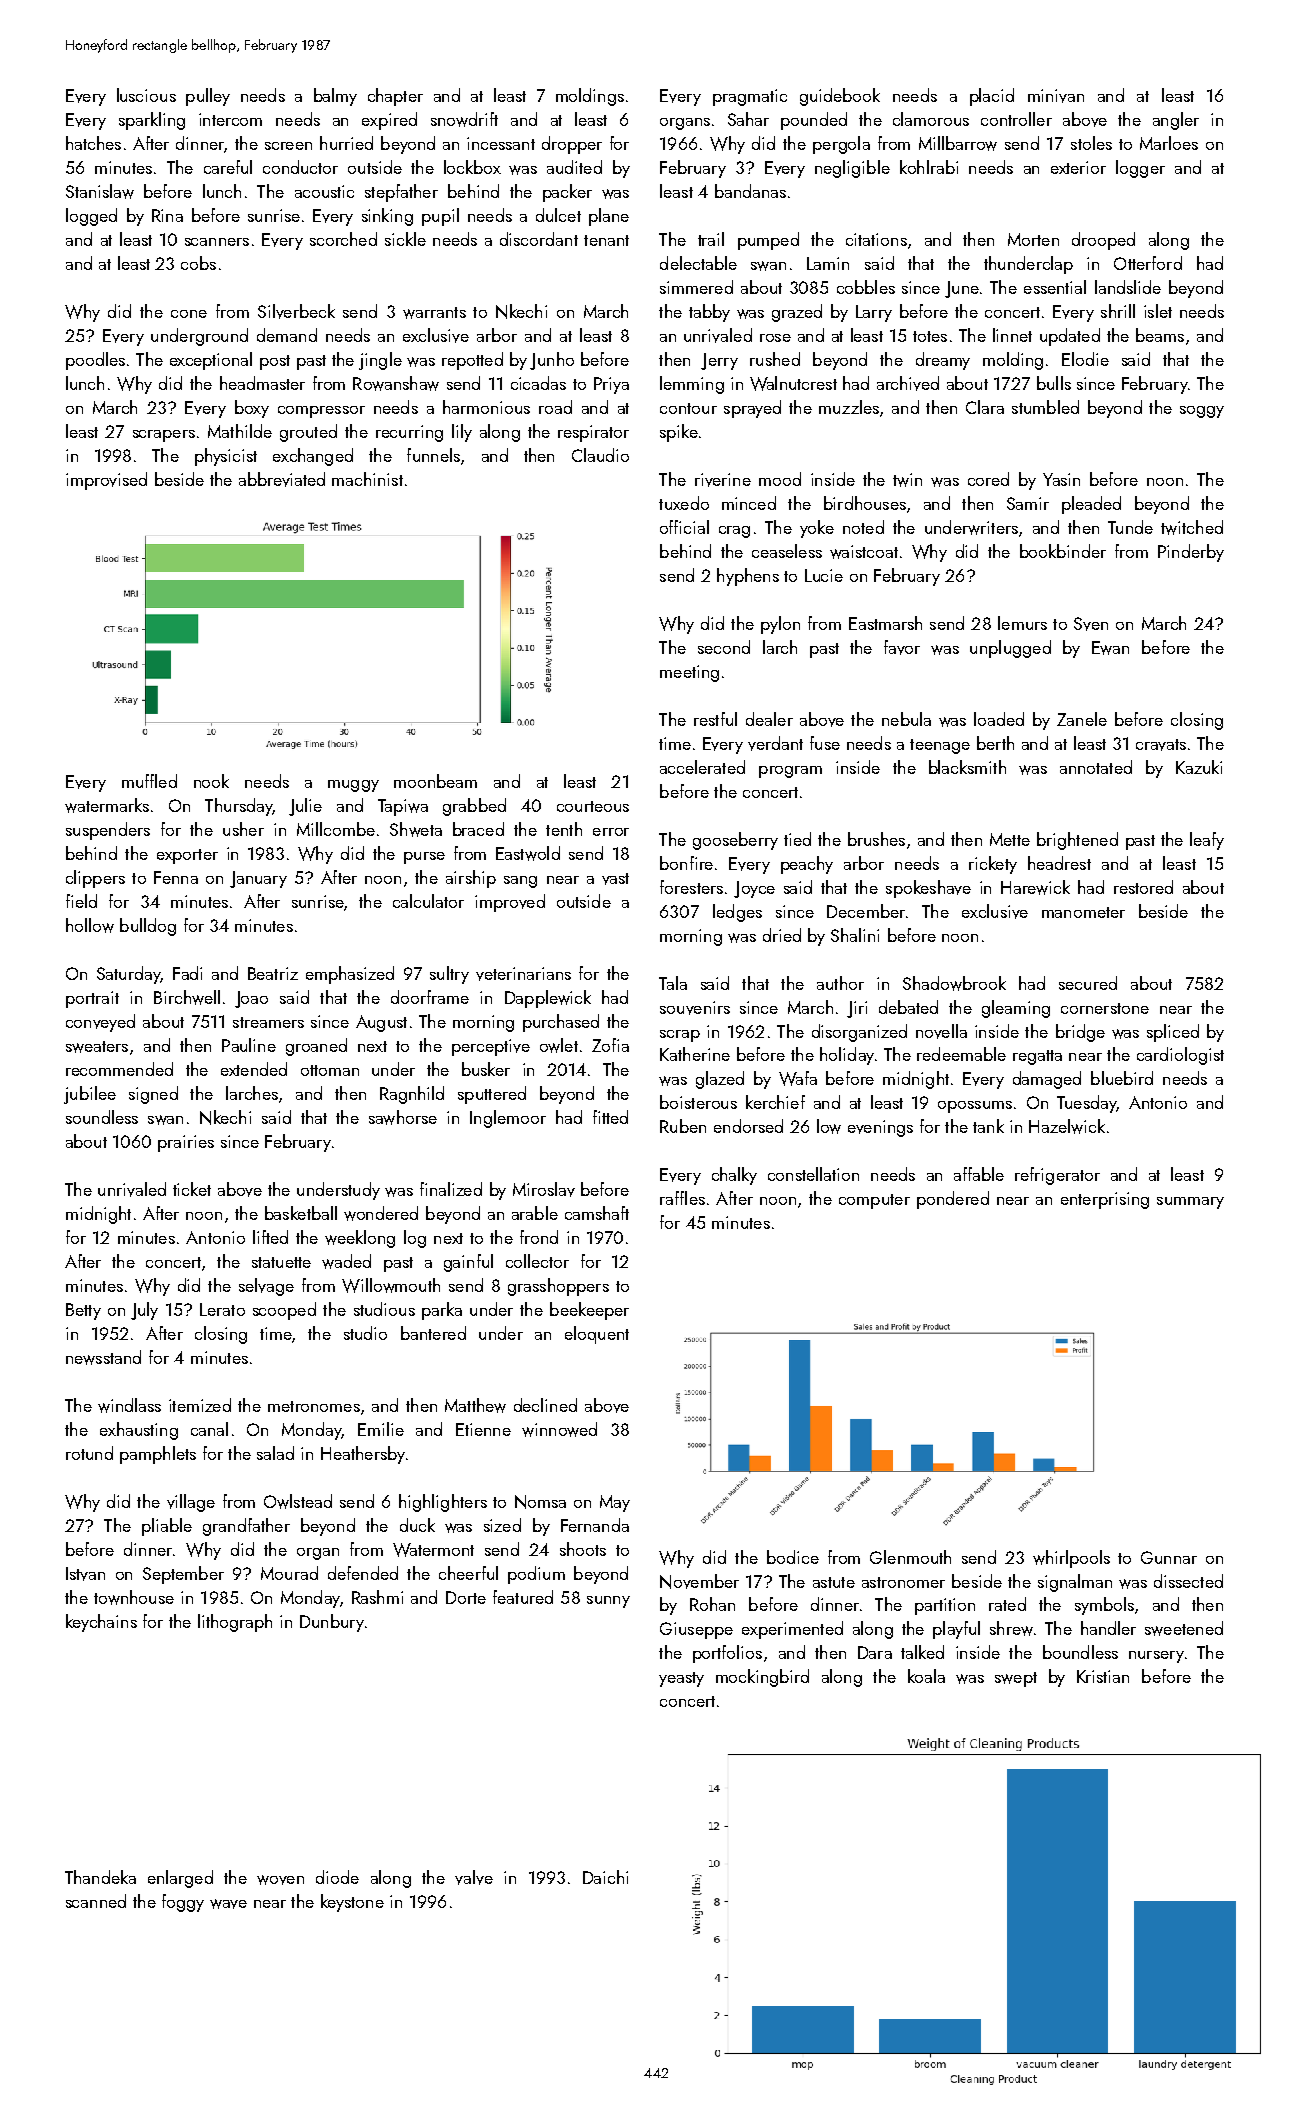  What do you see at coordinates (1191, 553) in the screenshot?
I see `Pinderby` at bounding box center [1191, 553].
